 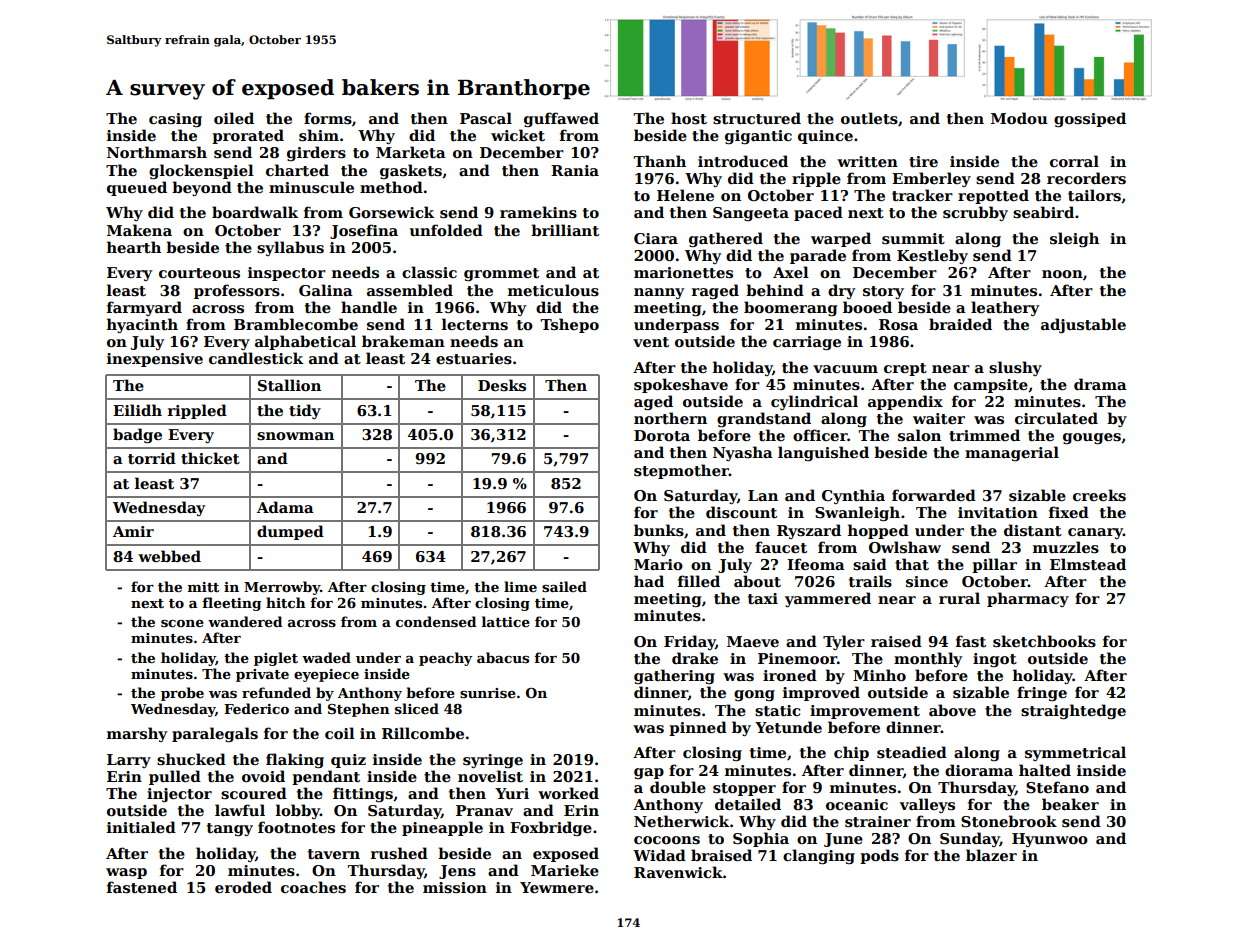 What do you see at coordinates (919, 435) in the screenshot?
I see `salon` at bounding box center [919, 435].
